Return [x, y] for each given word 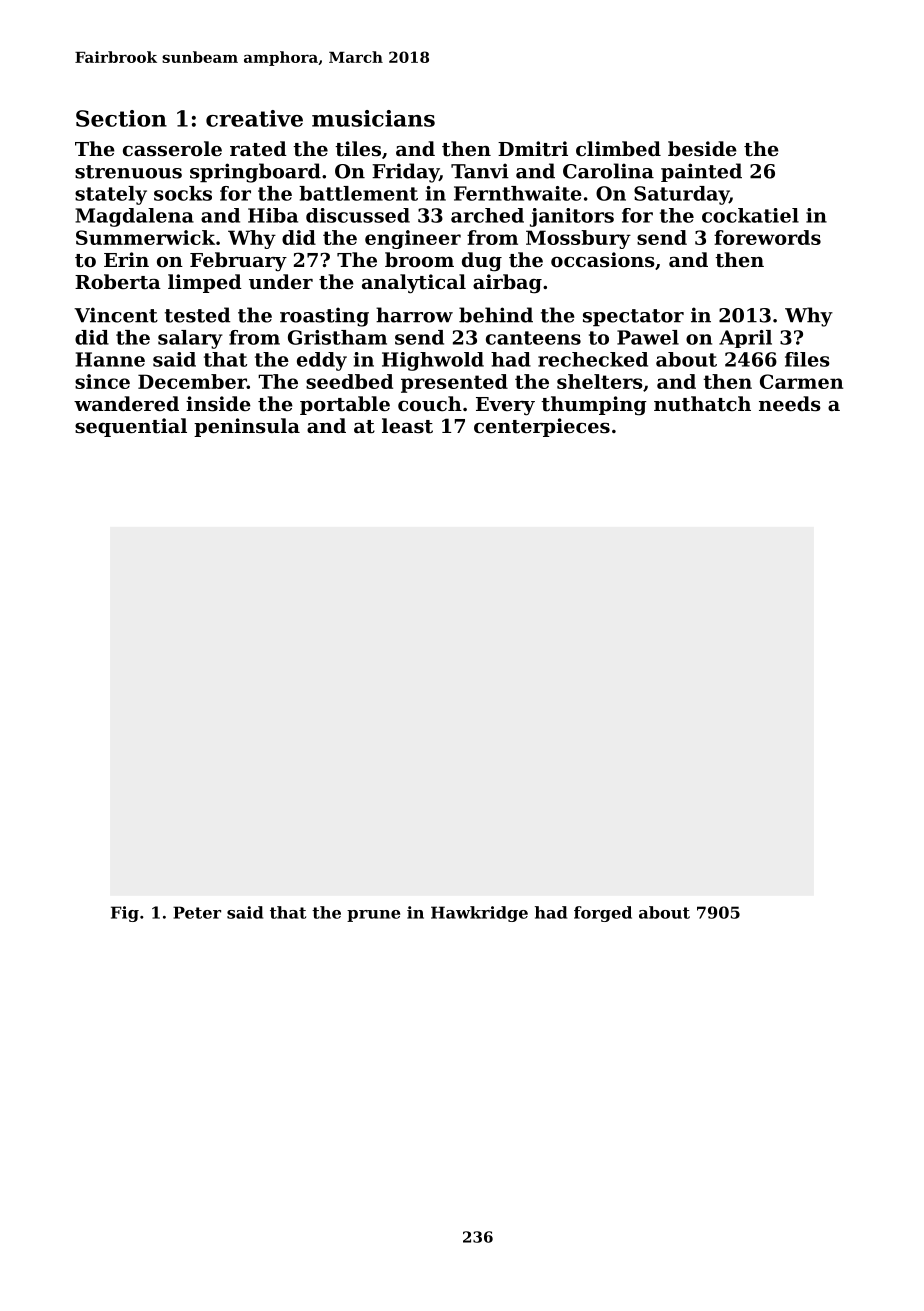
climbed [618, 148]
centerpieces [542, 427]
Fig [125, 914]
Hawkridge [479, 914]
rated [258, 149]
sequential [131, 427]
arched [487, 215]
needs [790, 404]
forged [603, 914]
